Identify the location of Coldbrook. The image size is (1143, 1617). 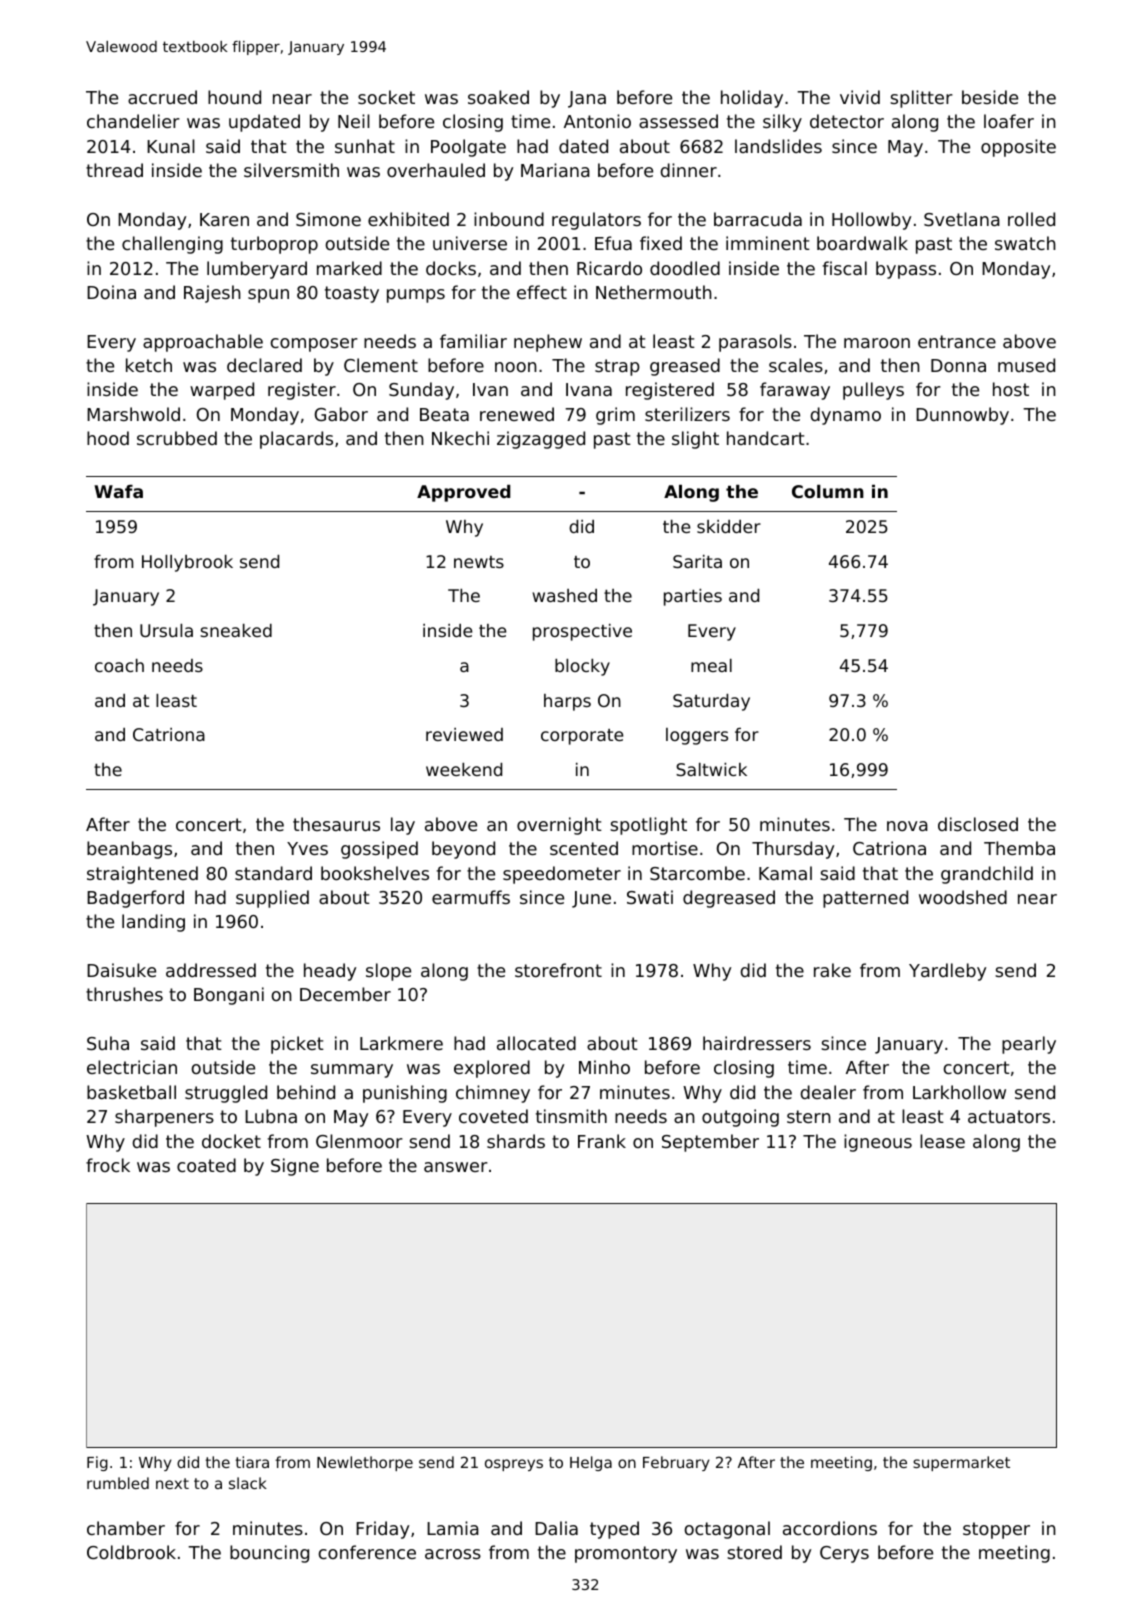
(131, 1552).
